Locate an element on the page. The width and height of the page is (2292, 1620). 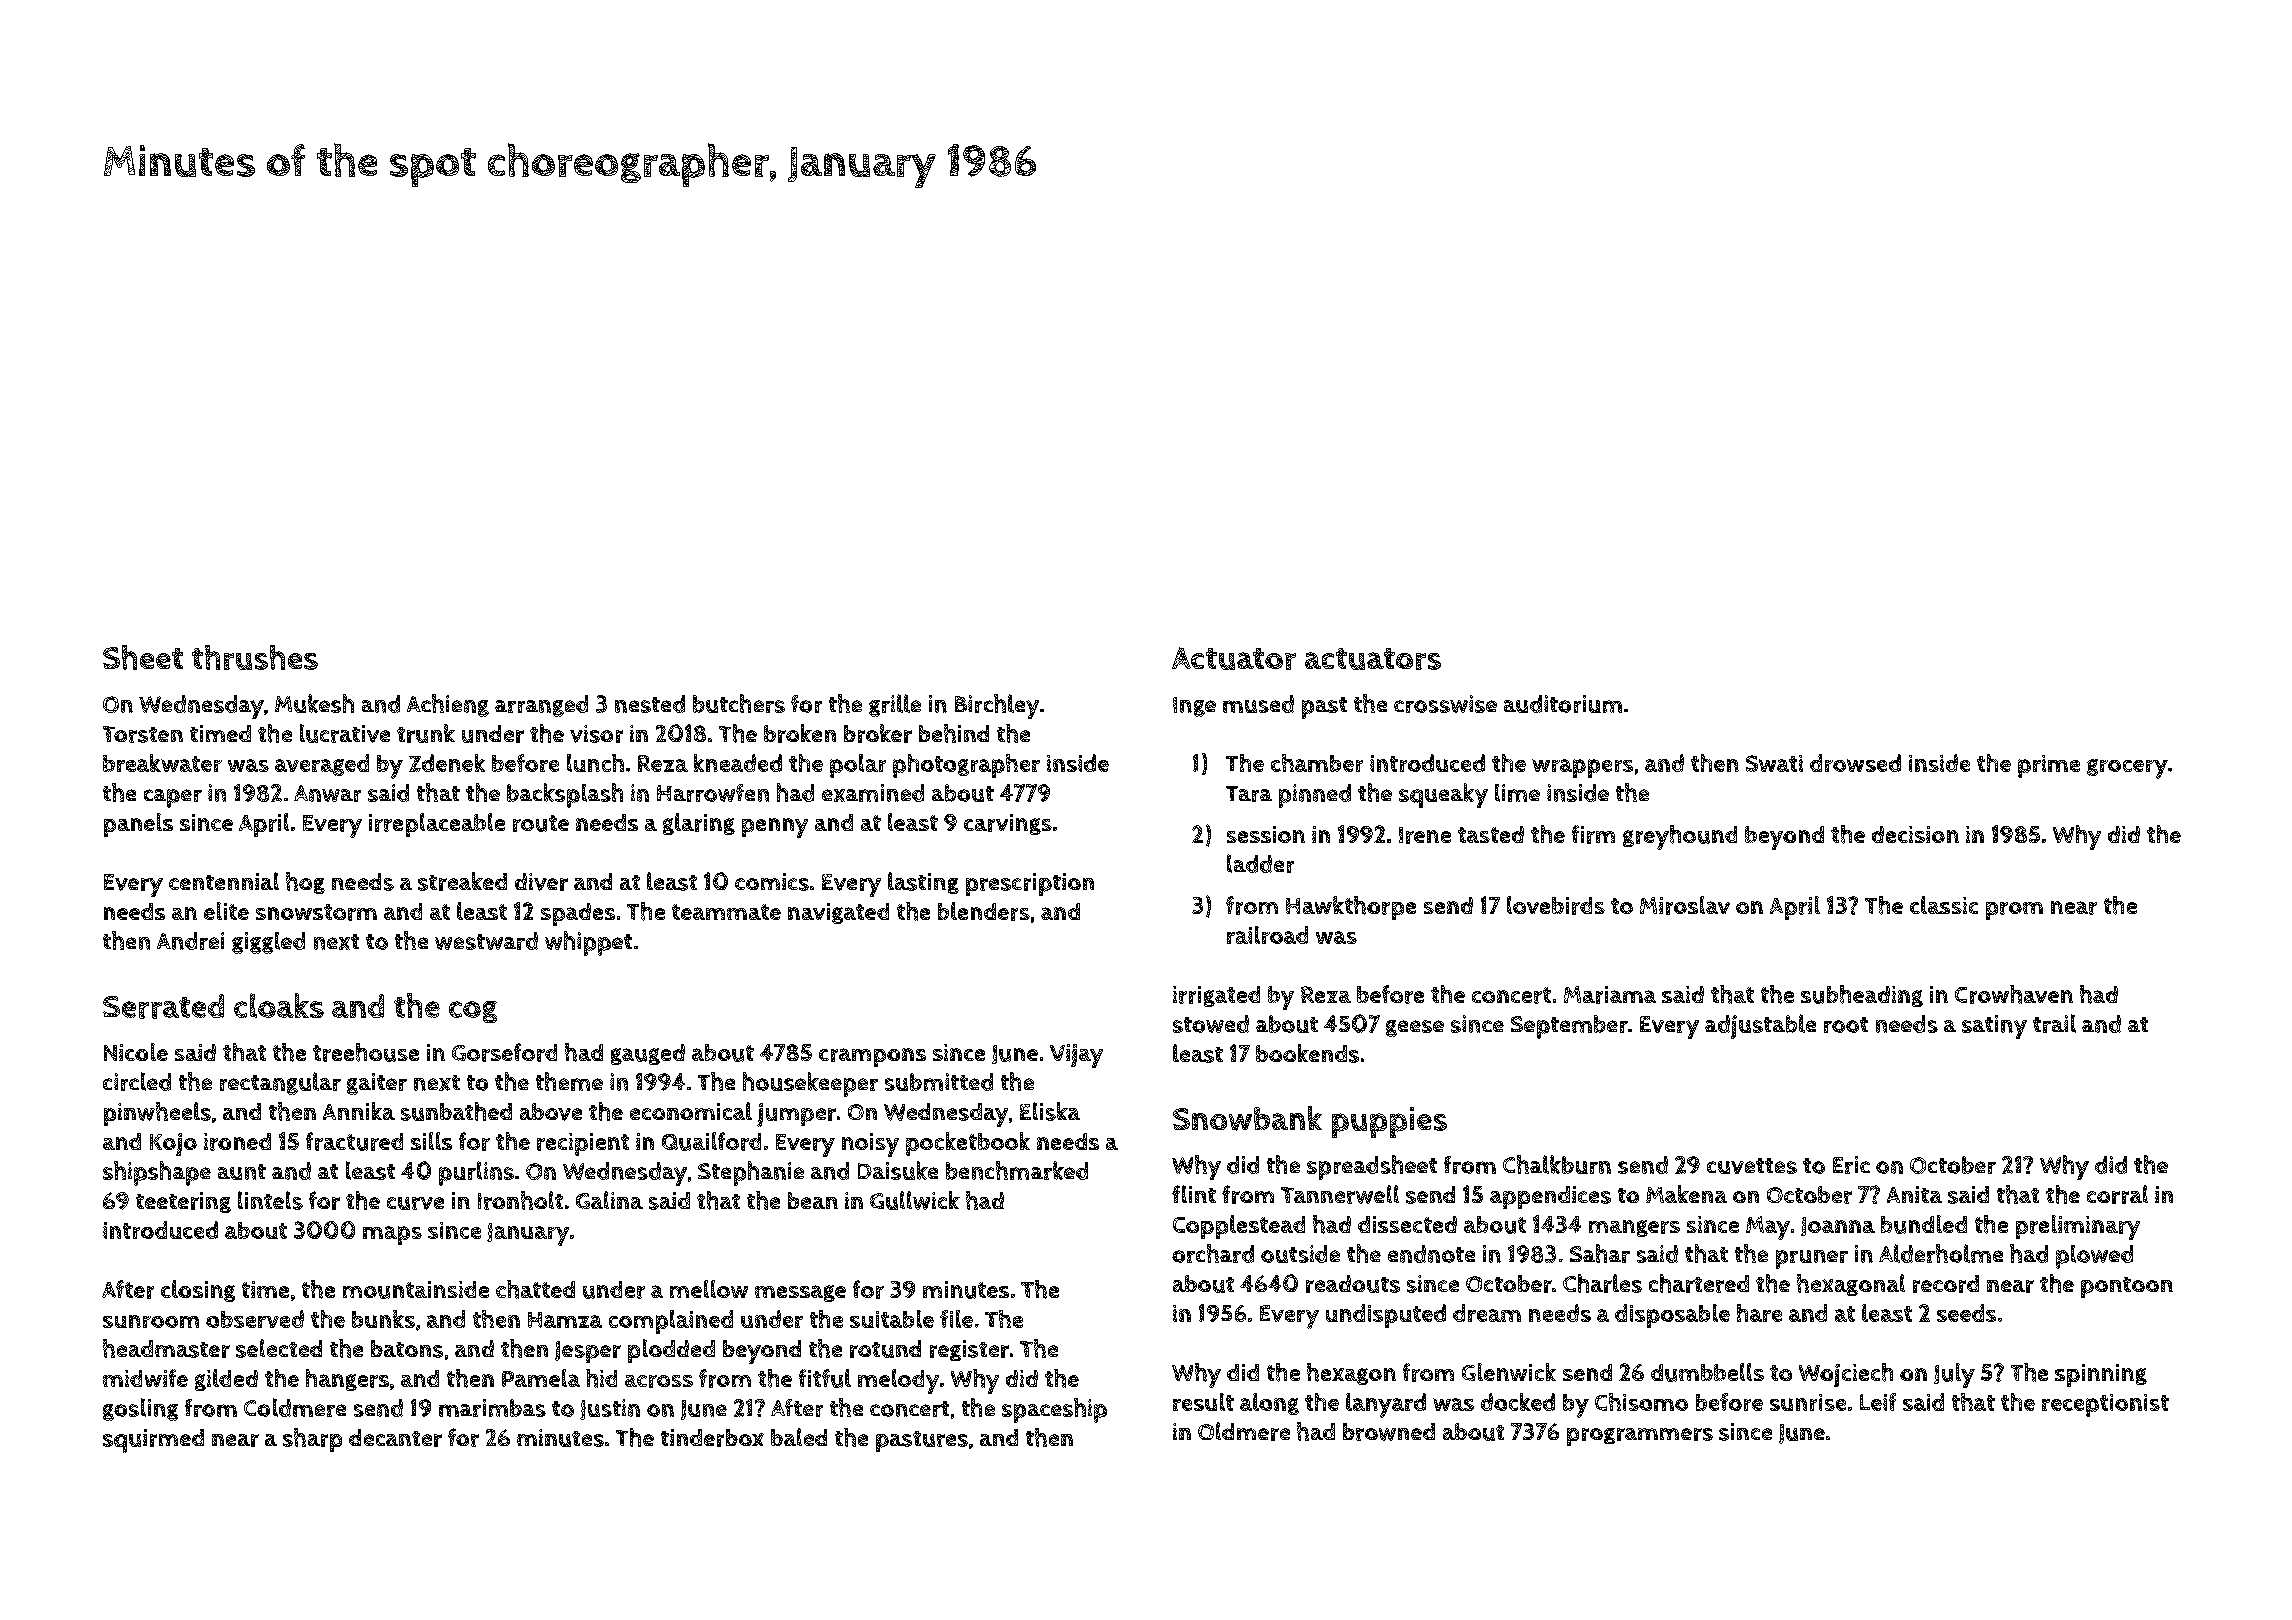
examined is located at coordinates (873, 793).
